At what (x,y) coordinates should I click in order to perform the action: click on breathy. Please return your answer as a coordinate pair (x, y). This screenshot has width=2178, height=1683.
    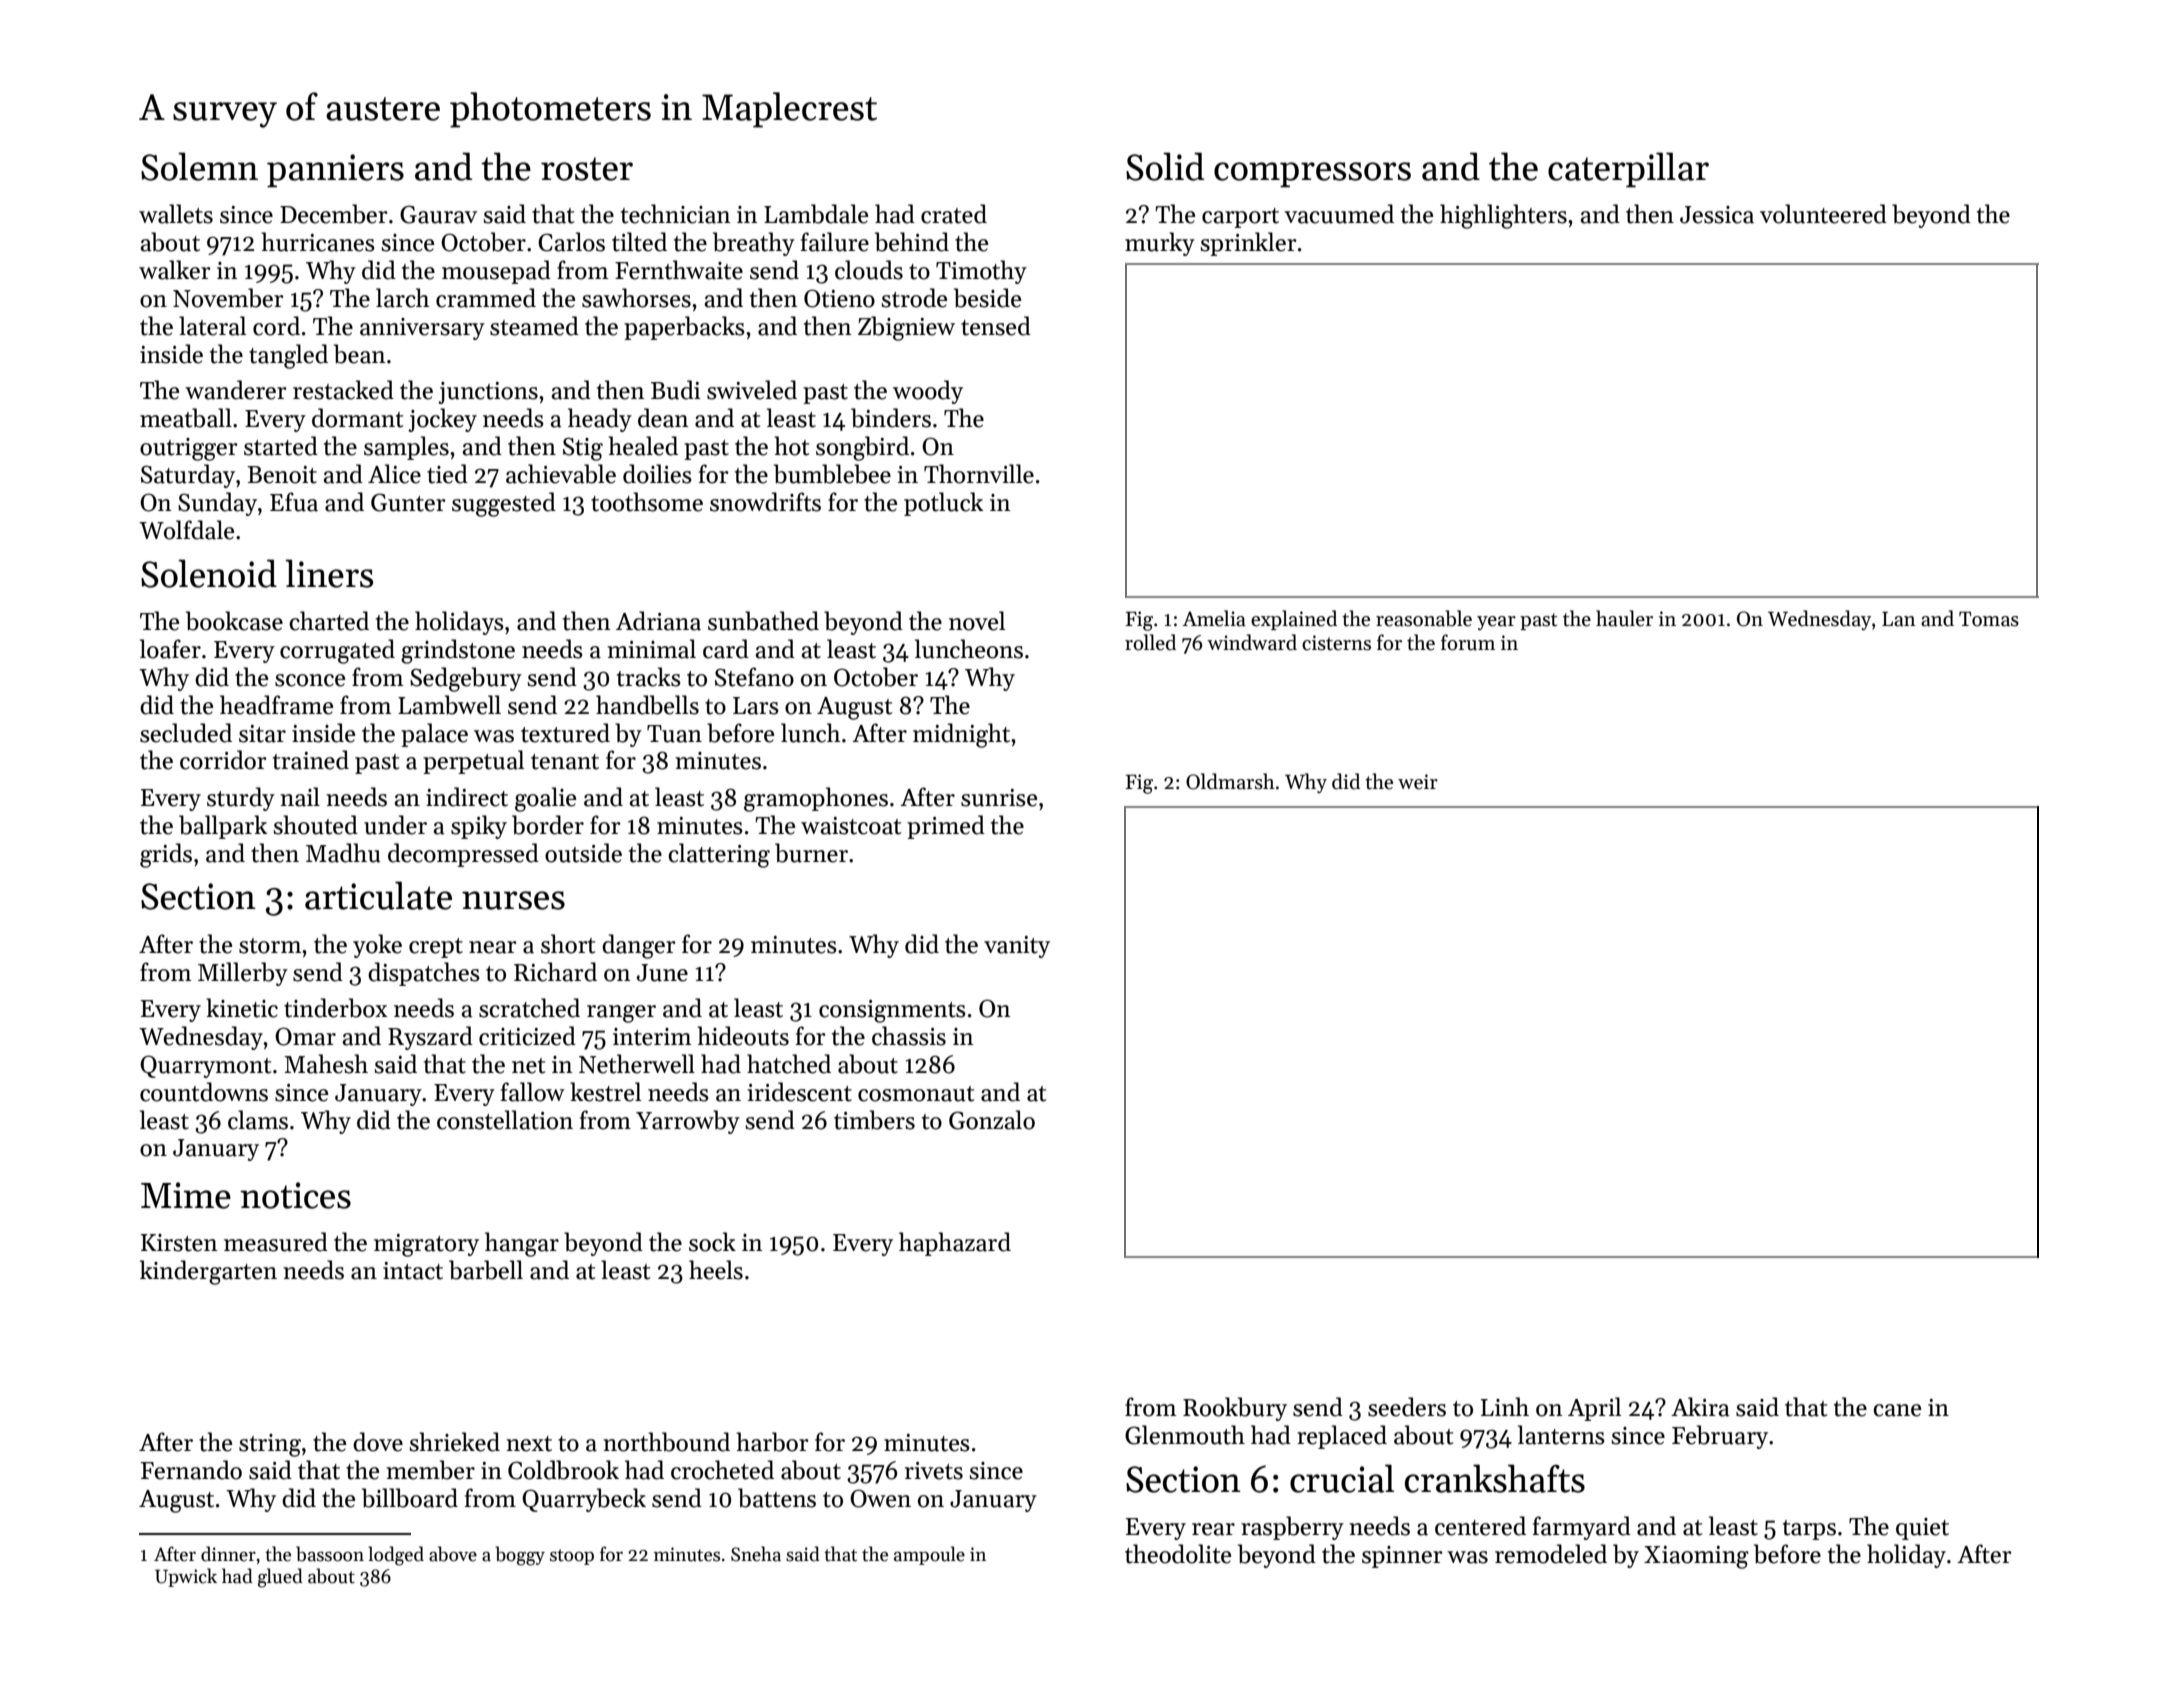
    Looking at the image, I should click on (754, 244).
